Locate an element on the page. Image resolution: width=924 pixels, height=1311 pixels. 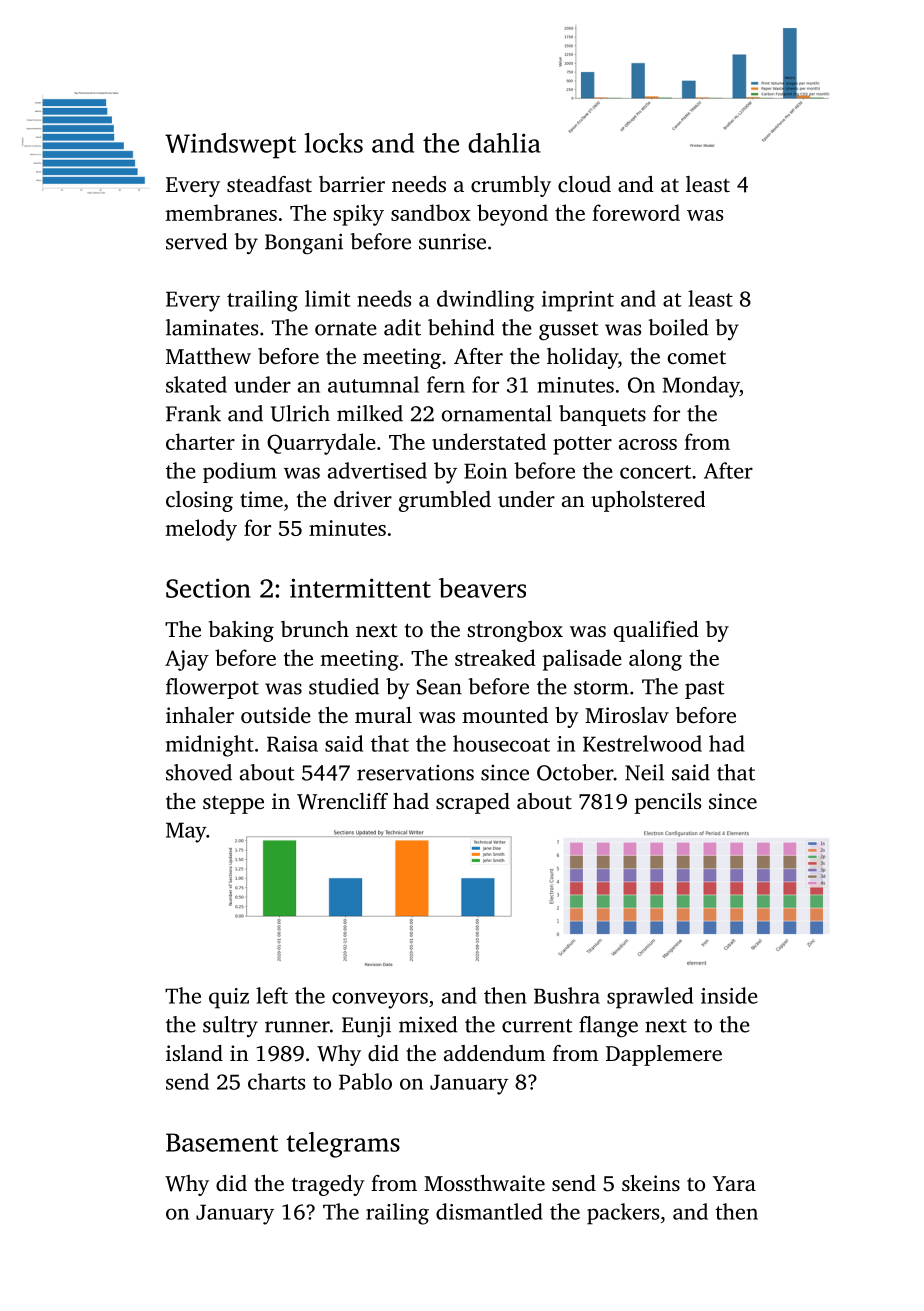
foreword is located at coordinates (636, 212).
